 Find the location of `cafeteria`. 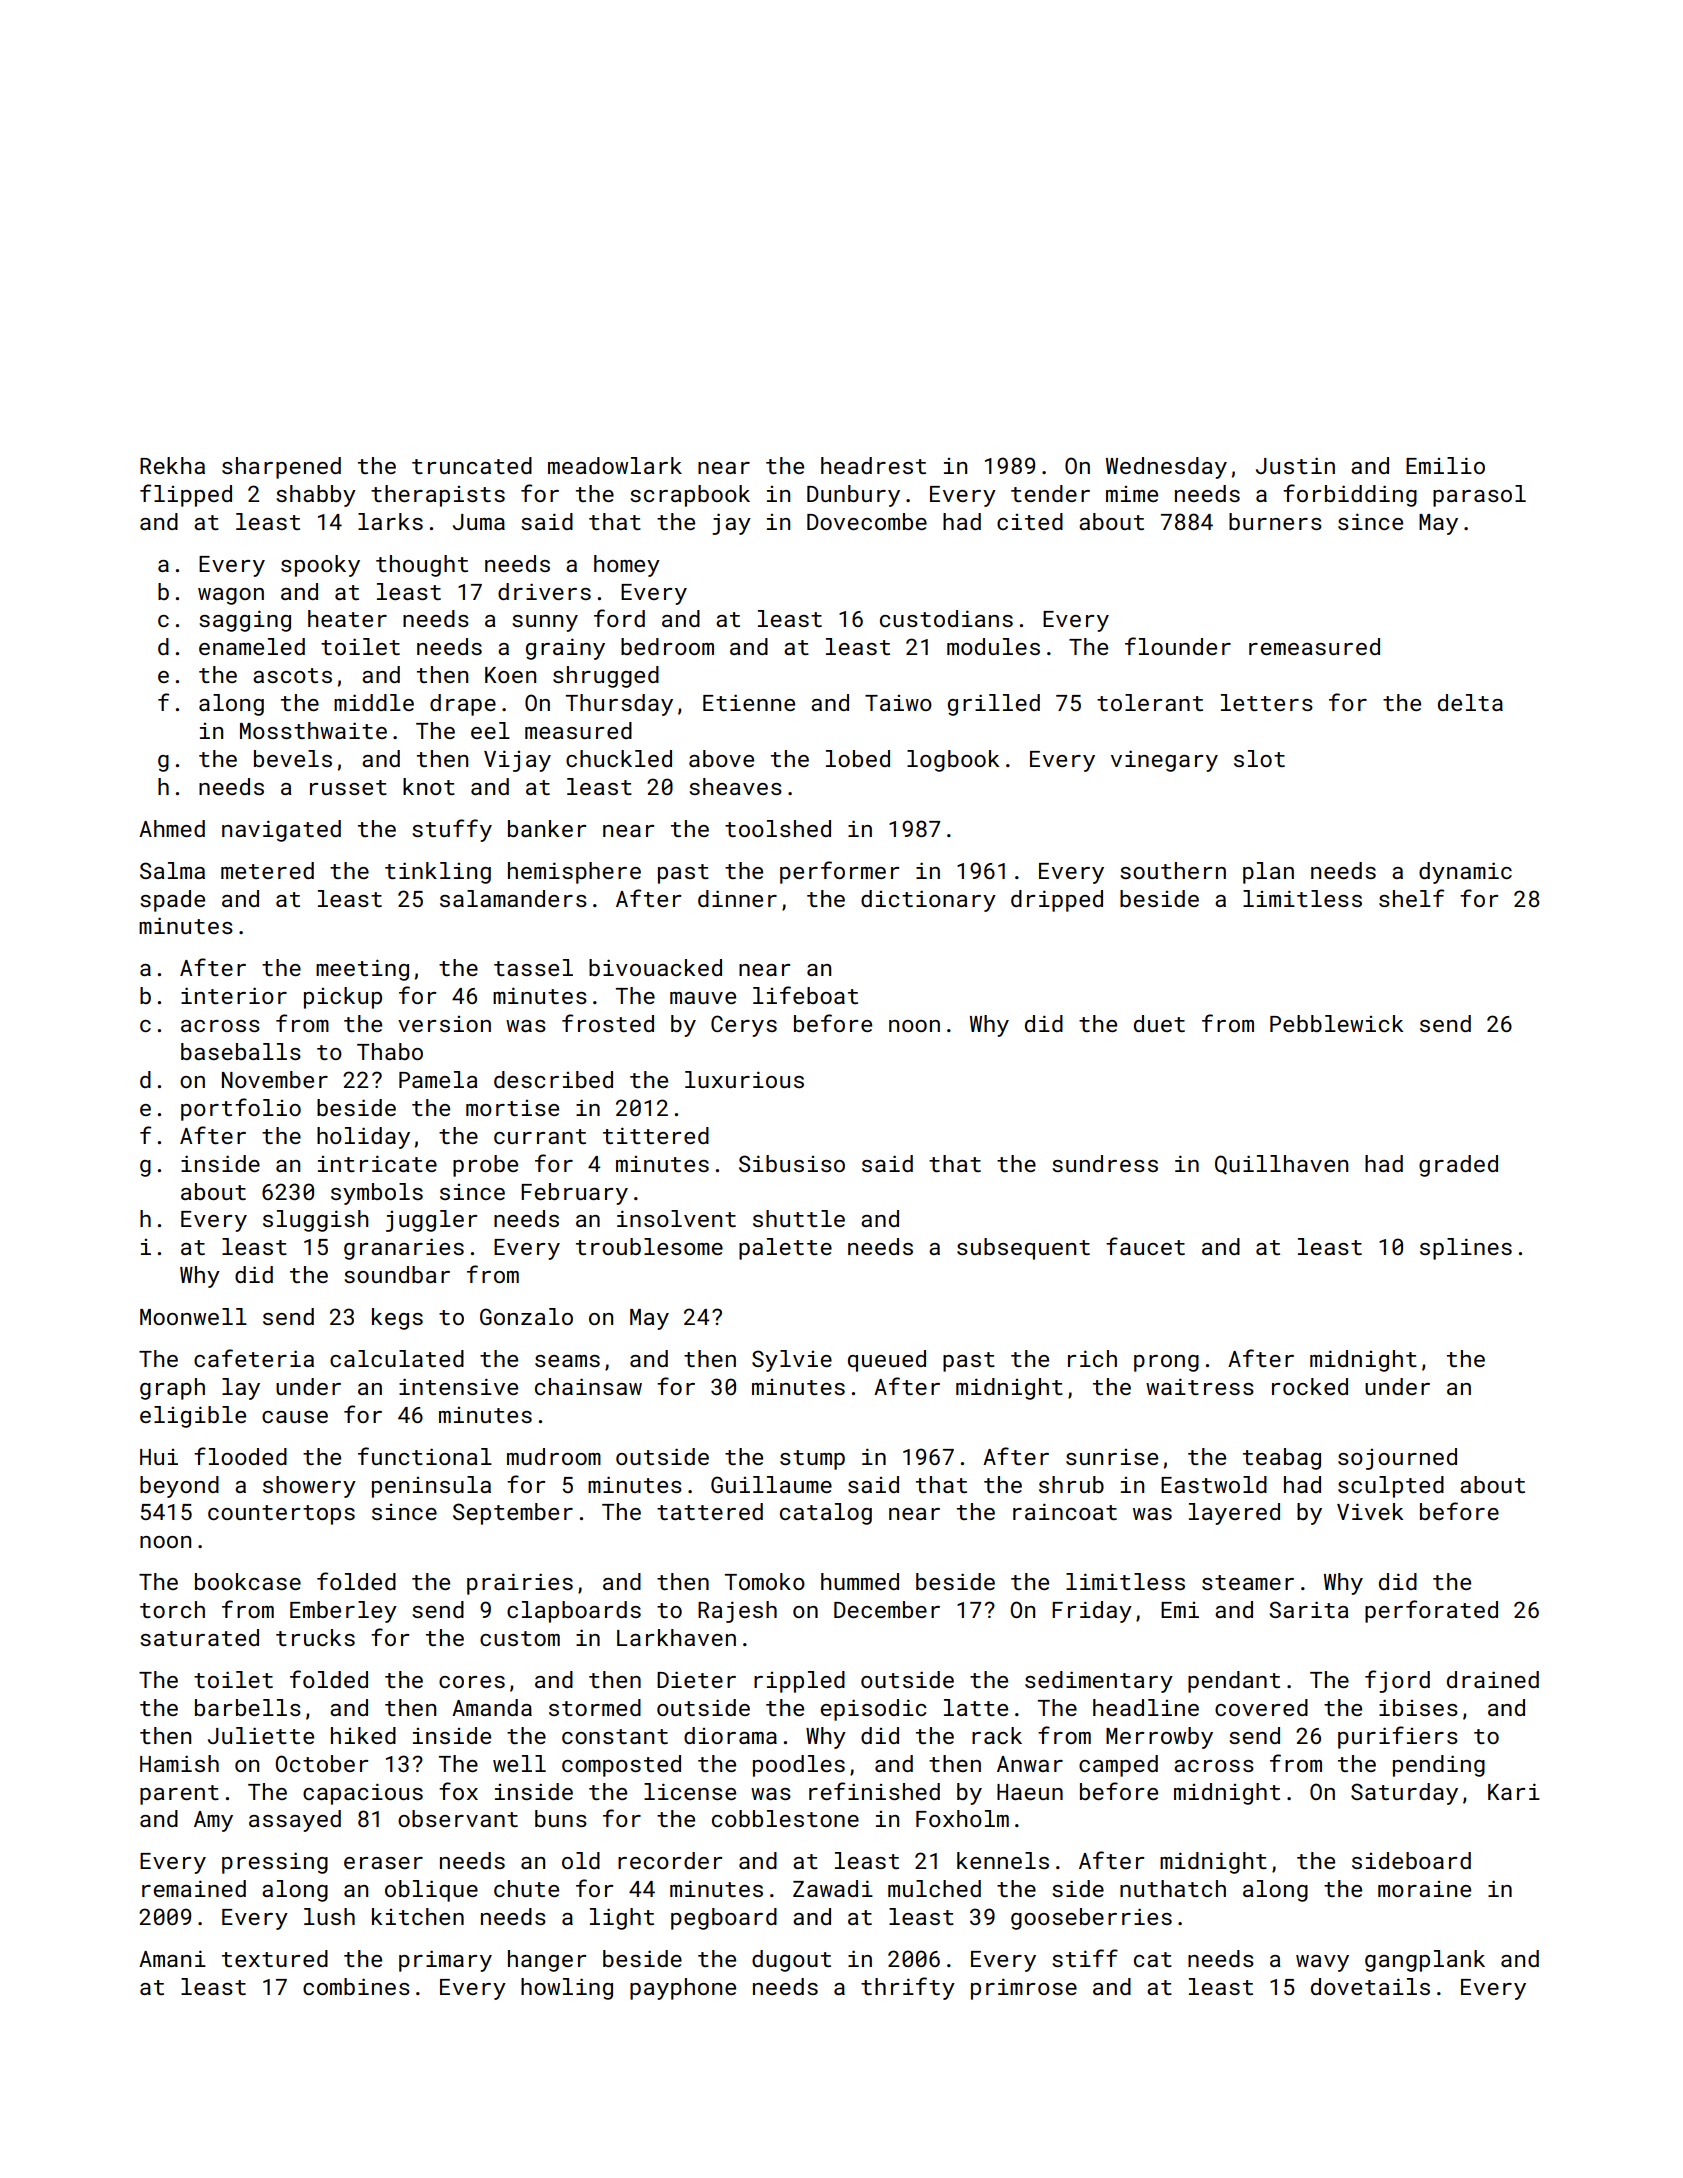

cafeteria is located at coordinates (254, 1358).
